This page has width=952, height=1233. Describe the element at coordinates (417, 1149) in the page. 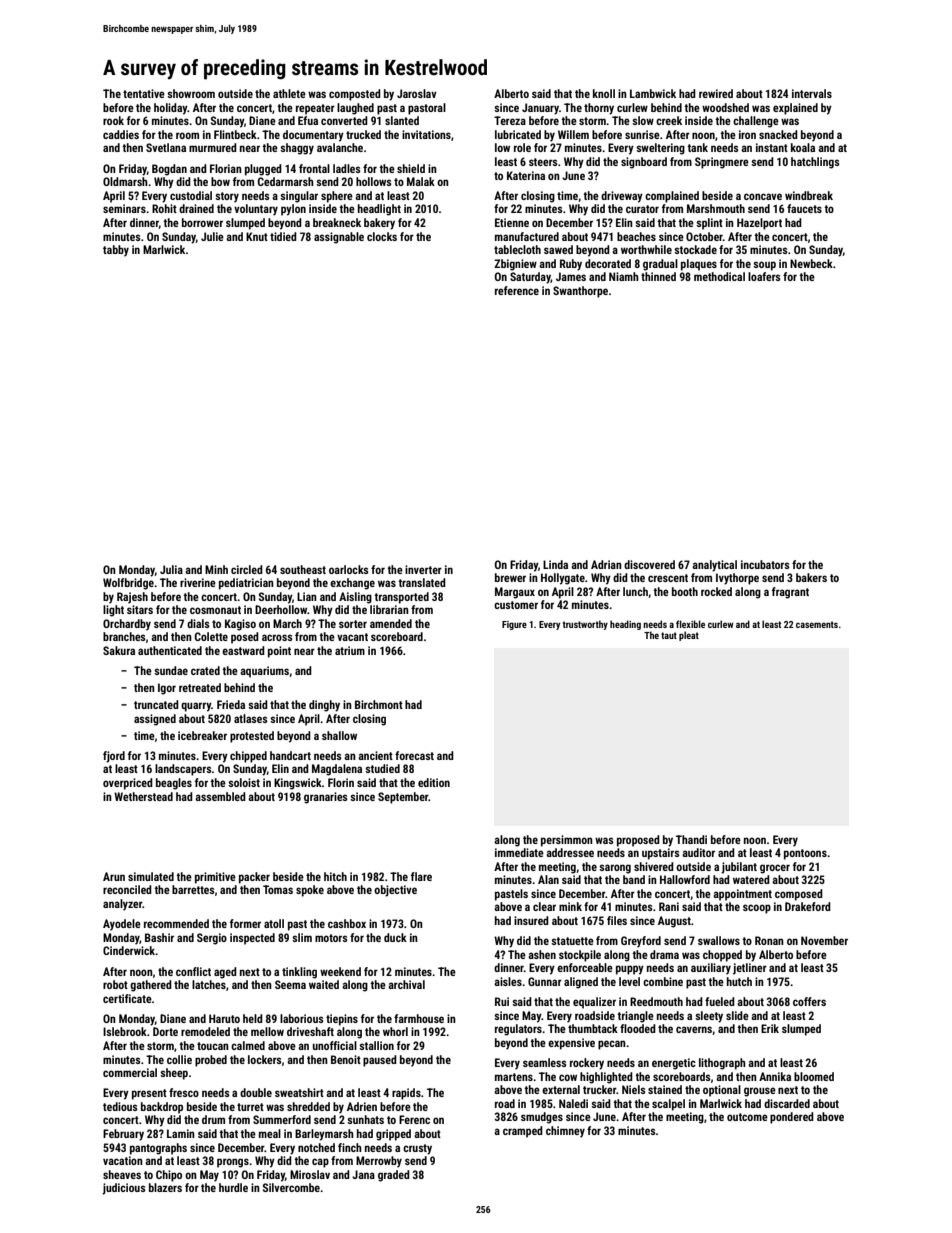

I see `crusty` at that location.
